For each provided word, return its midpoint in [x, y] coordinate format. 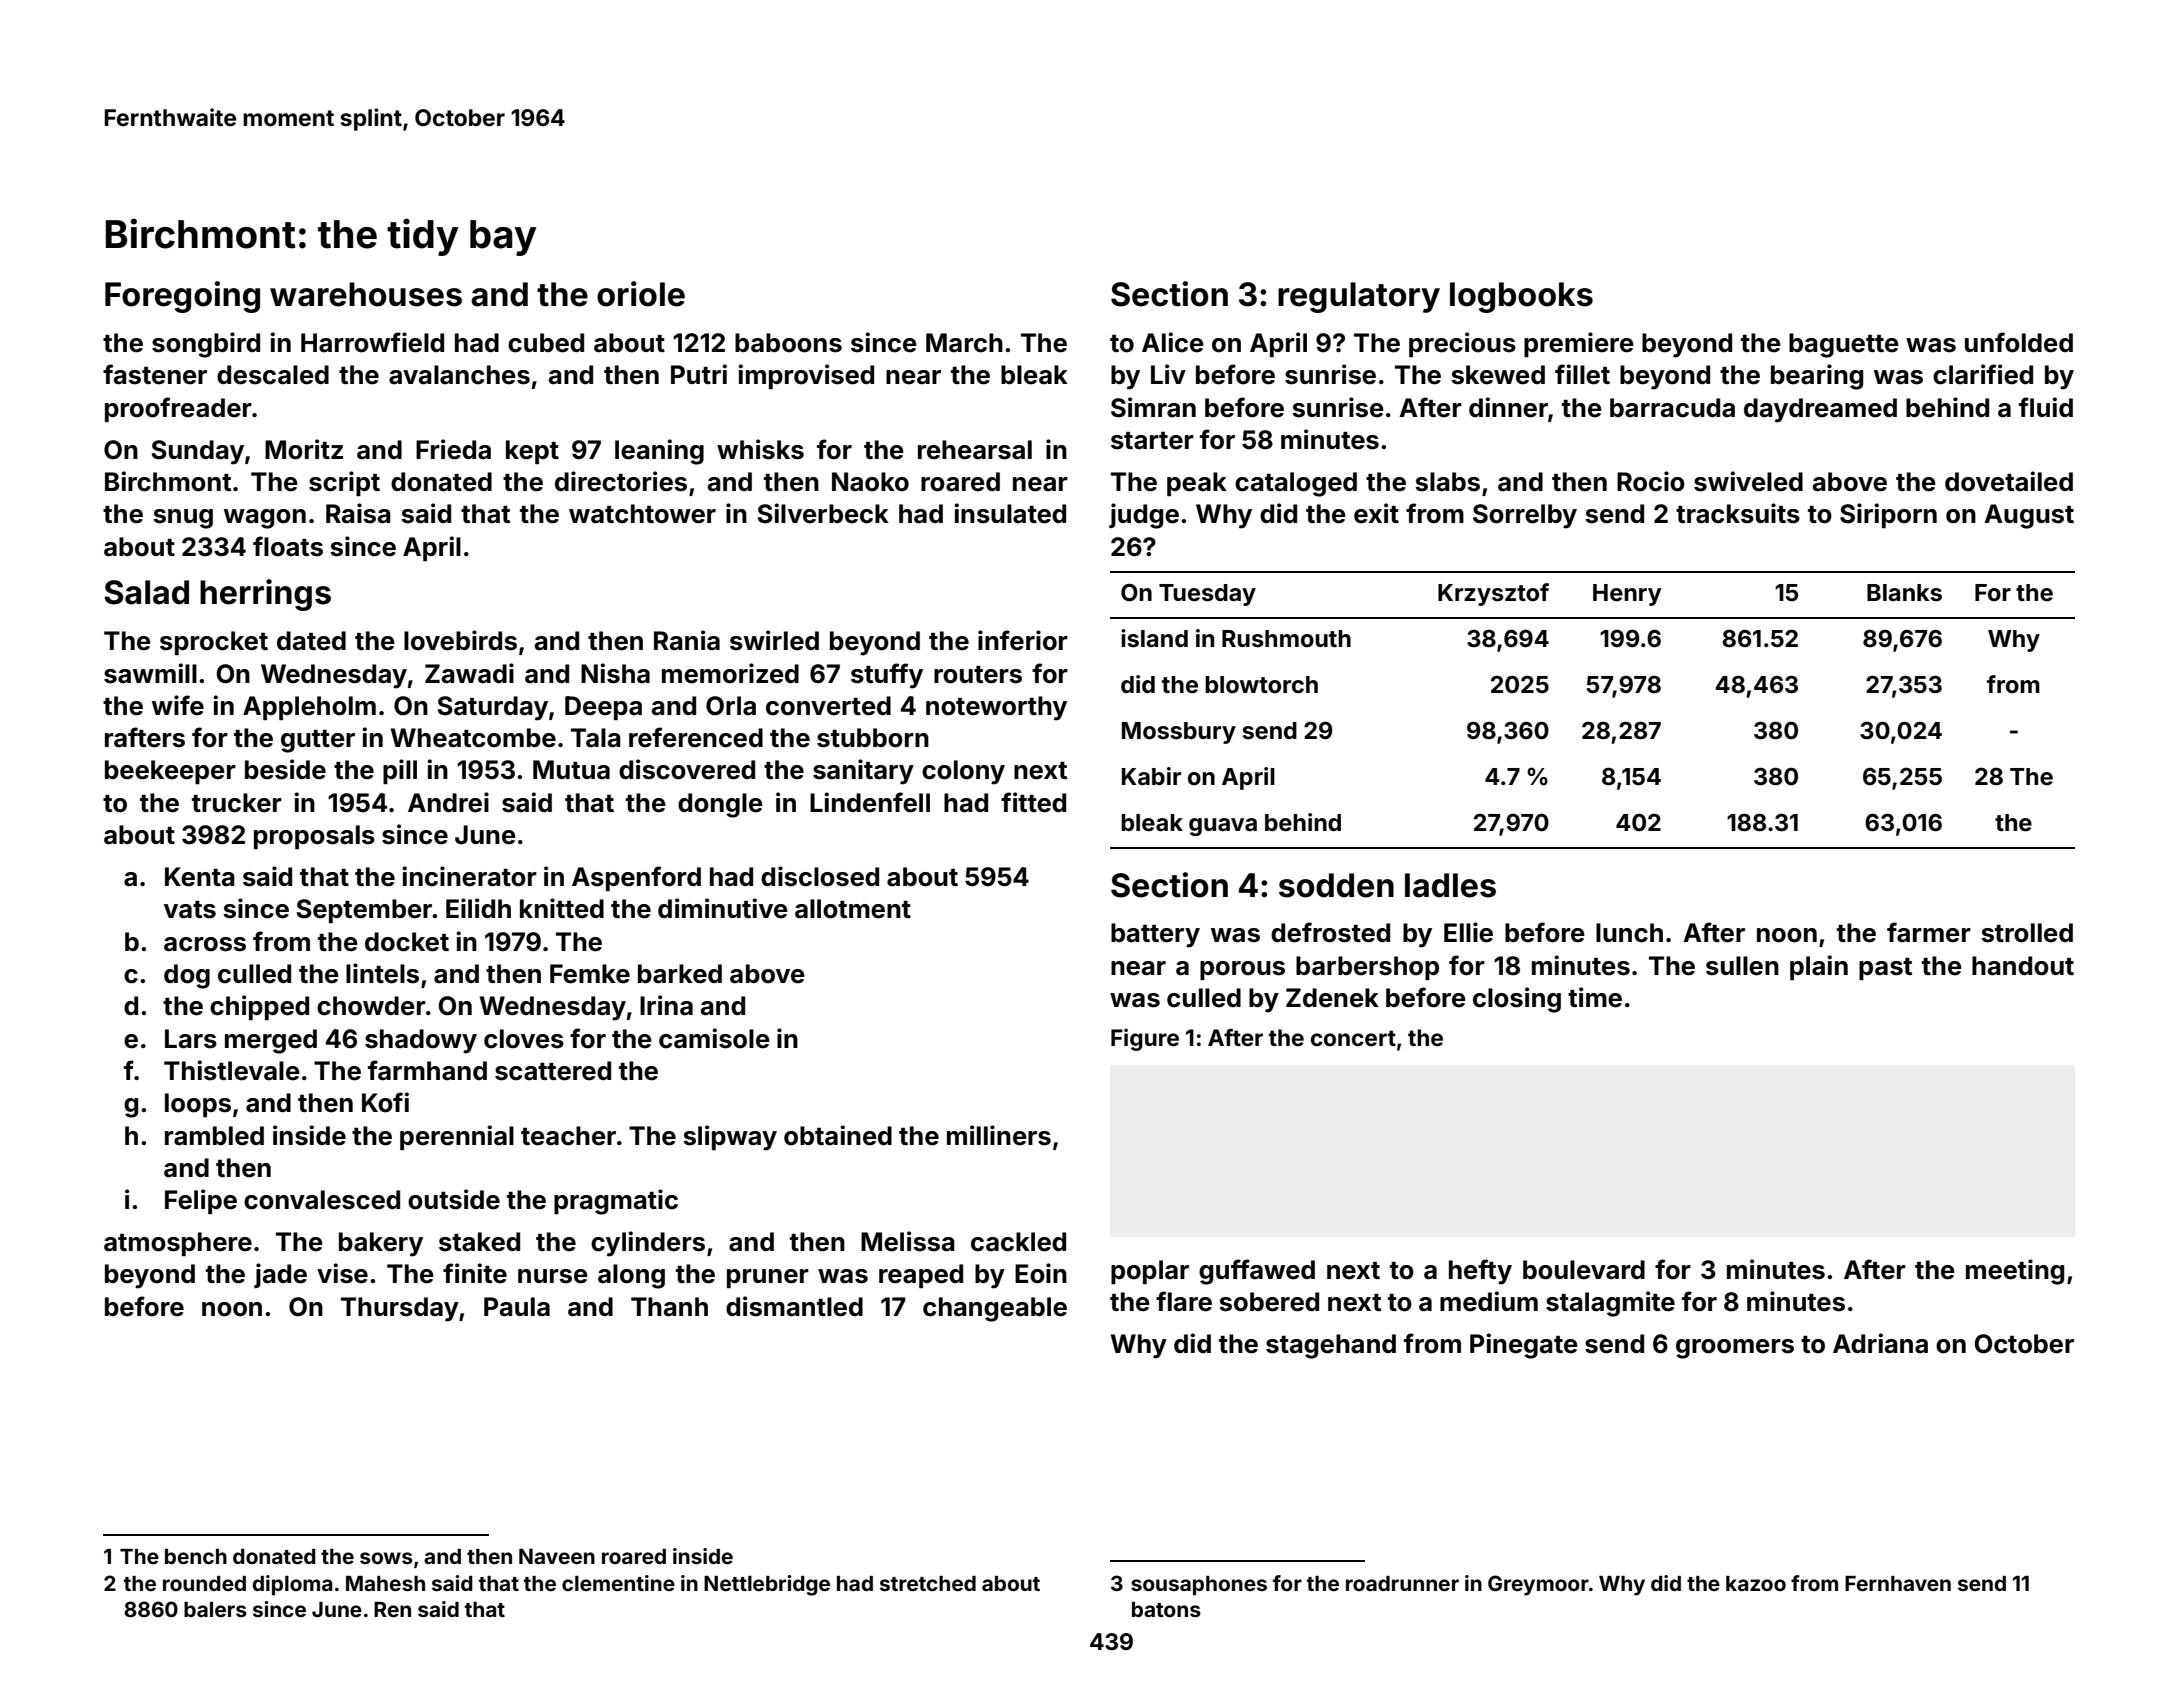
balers [215, 1609]
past [1885, 969]
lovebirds [460, 640]
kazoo [1756, 1583]
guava [1223, 827]
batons [1166, 1609]
